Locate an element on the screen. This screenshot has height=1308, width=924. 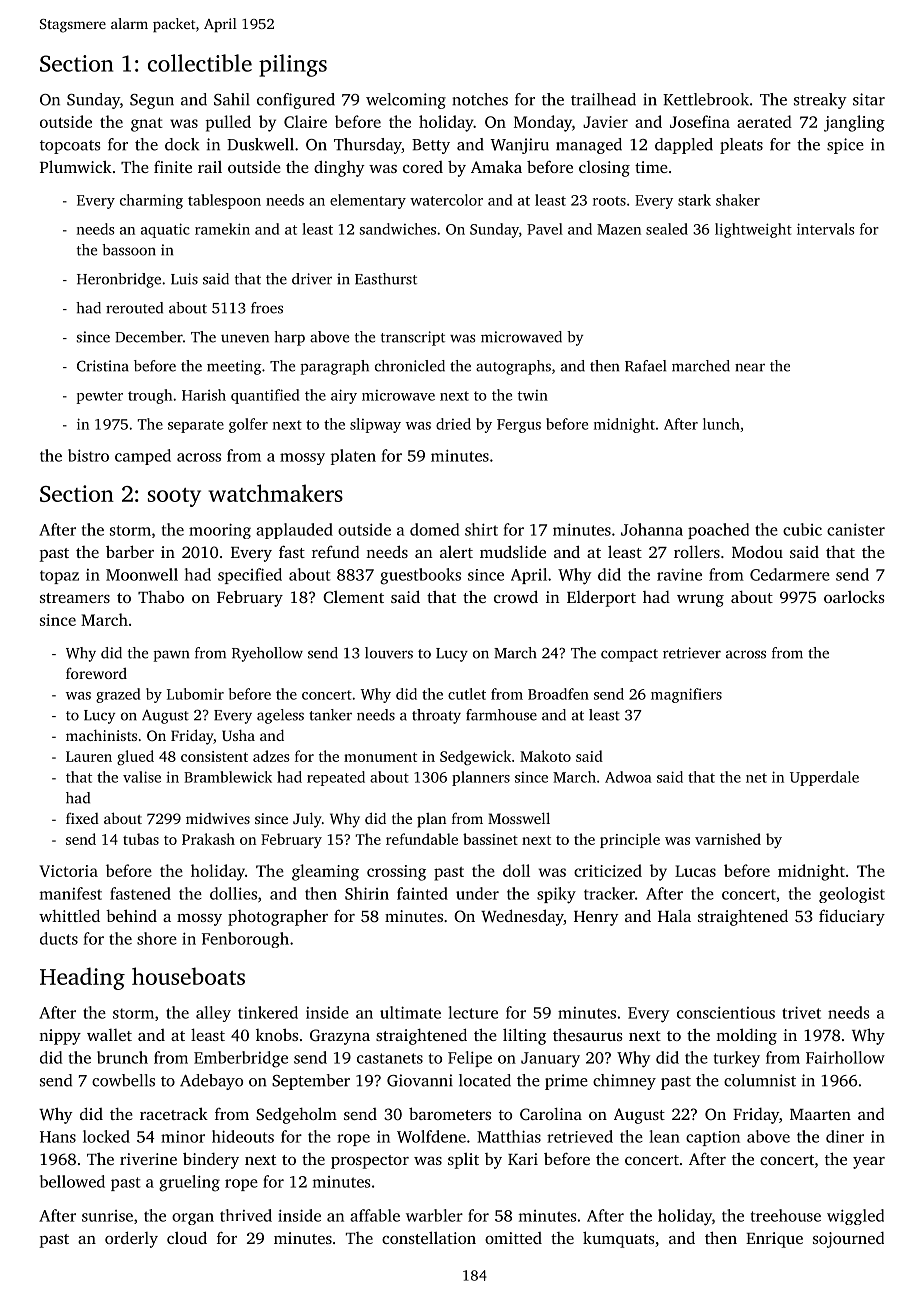
shirt is located at coordinates (481, 529).
